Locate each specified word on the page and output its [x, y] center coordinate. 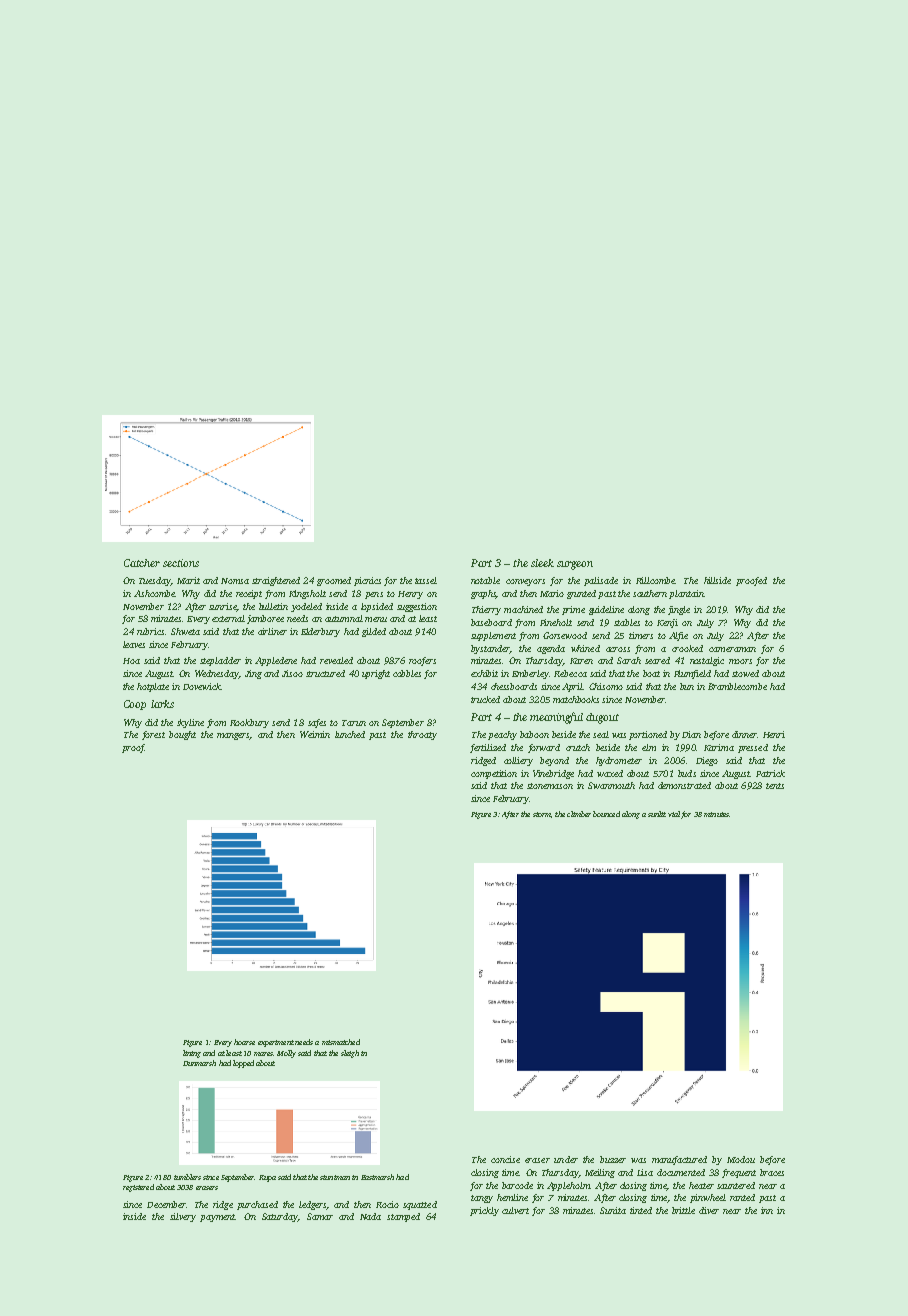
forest [153, 735]
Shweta [185, 631]
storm [542, 814]
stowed [745, 673]
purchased [257, 1205]
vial [674, 814]
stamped [403, 1217]
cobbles [407, 673]
